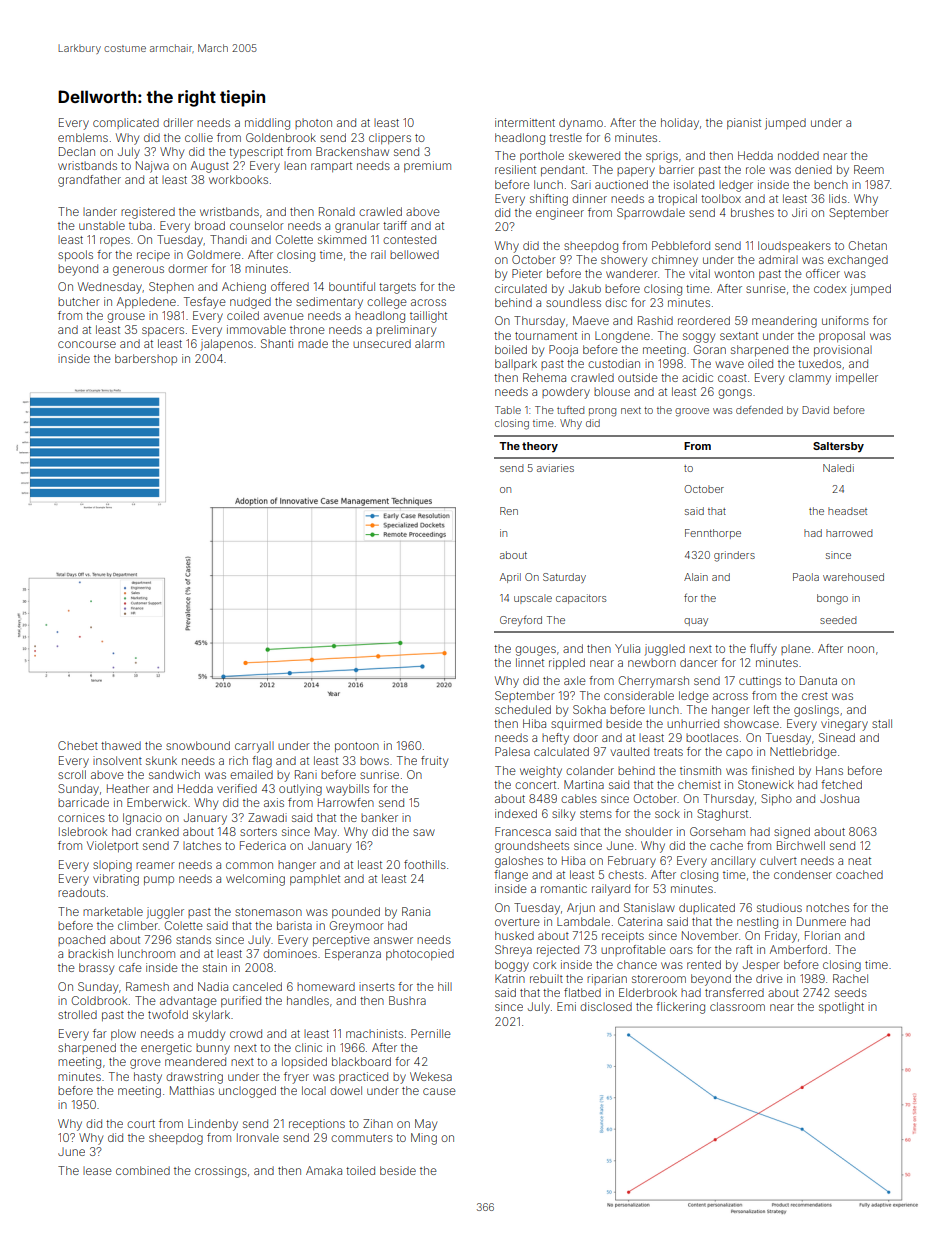 Image resolution: width=952 pixels, height=1233 pixels. Describe the element at coordinates (847, 511) in the screenshot. I see `headset` at that location.
